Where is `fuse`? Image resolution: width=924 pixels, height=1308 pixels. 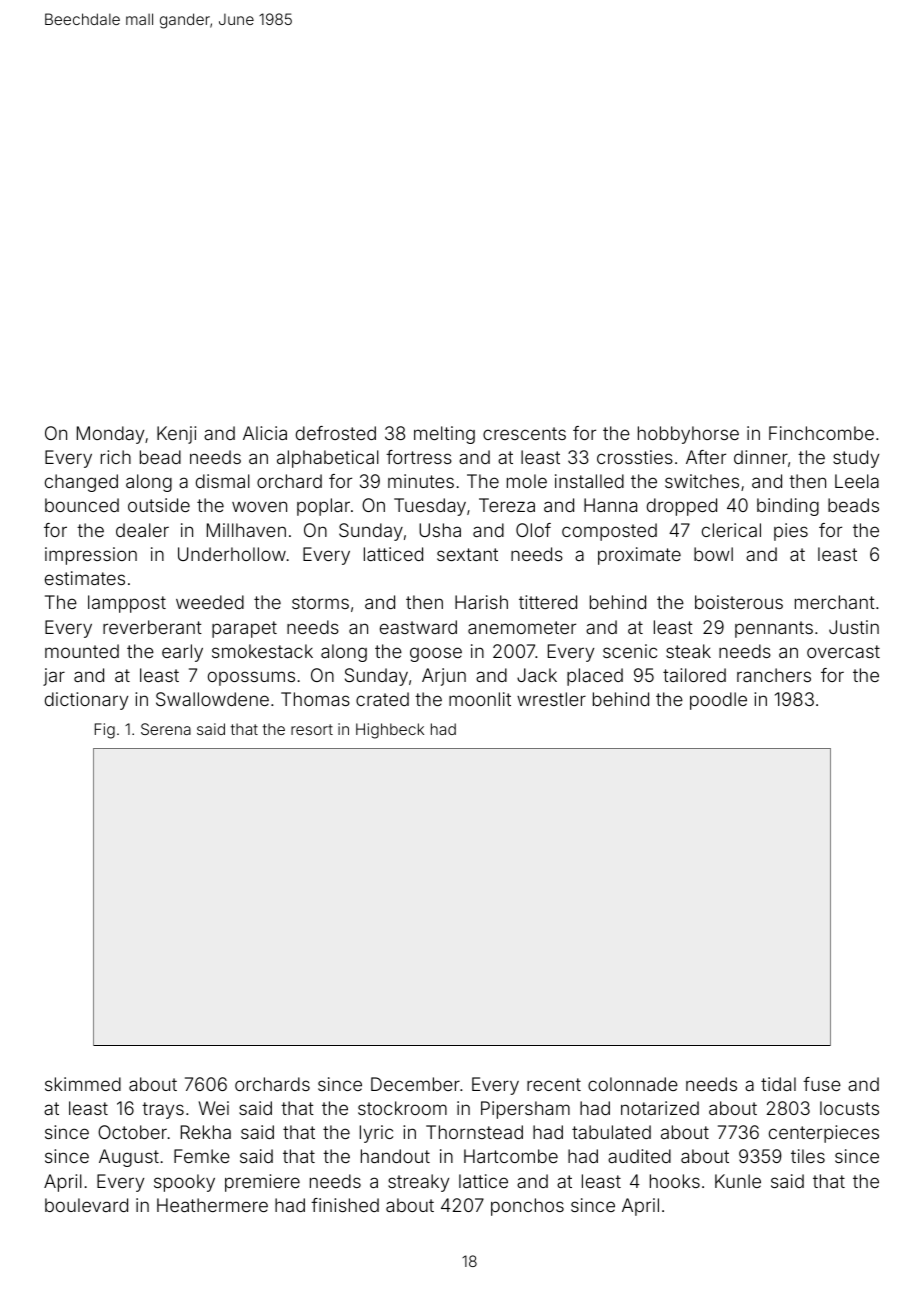
fuse is located at coordinates (822, 1084).
